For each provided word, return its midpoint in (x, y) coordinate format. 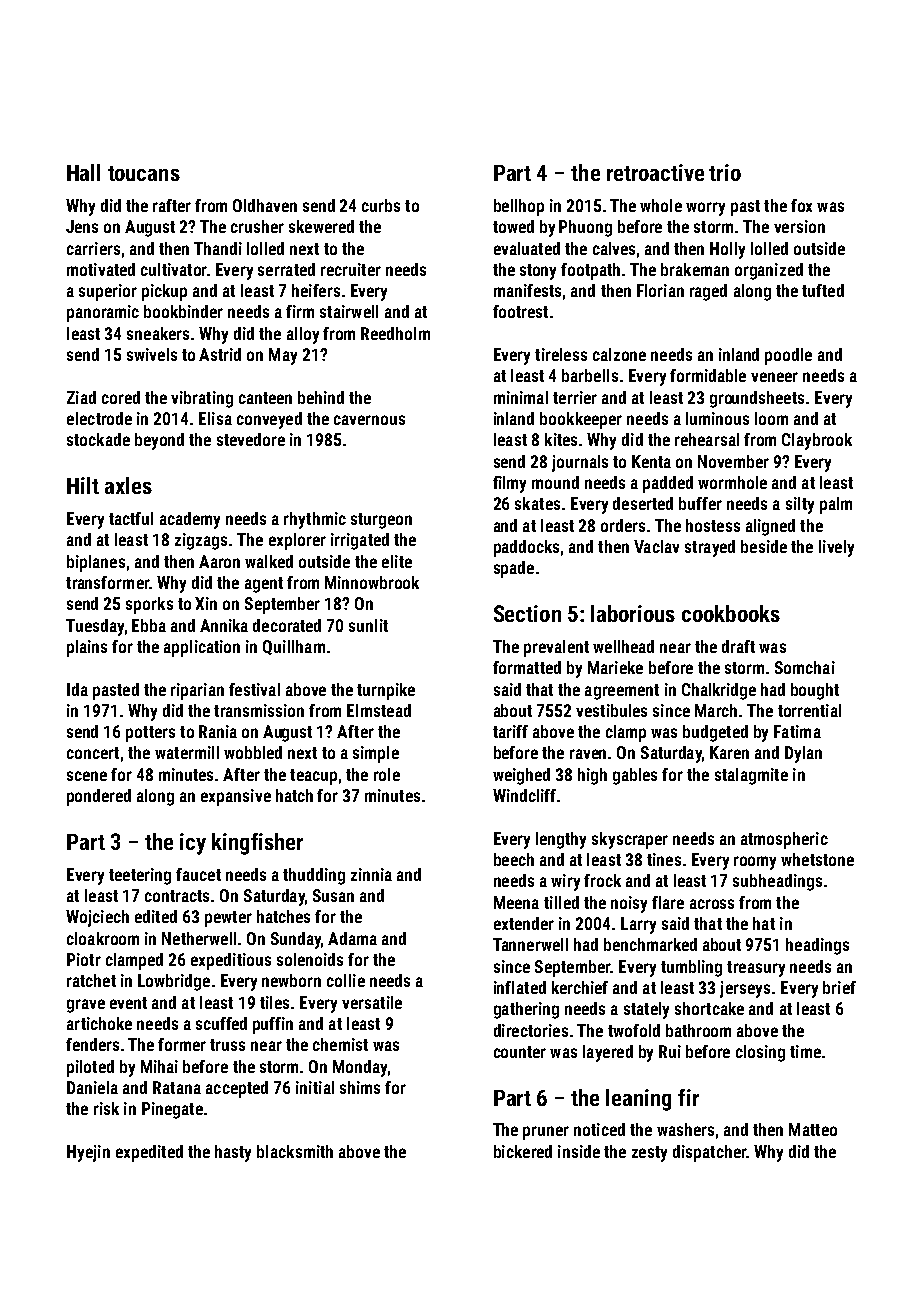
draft (738, 646)
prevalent (556, 648)
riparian (197, 691)
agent (264, 585)
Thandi (218, 248)
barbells (590, 375)
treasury (756, 969)
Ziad (81, 397)
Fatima (797, 731)
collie (346, 980)
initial (315, 1087)
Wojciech (97, 918)
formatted (527, 667)
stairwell (349, 311)
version (799, 226)
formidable (708, 375)
